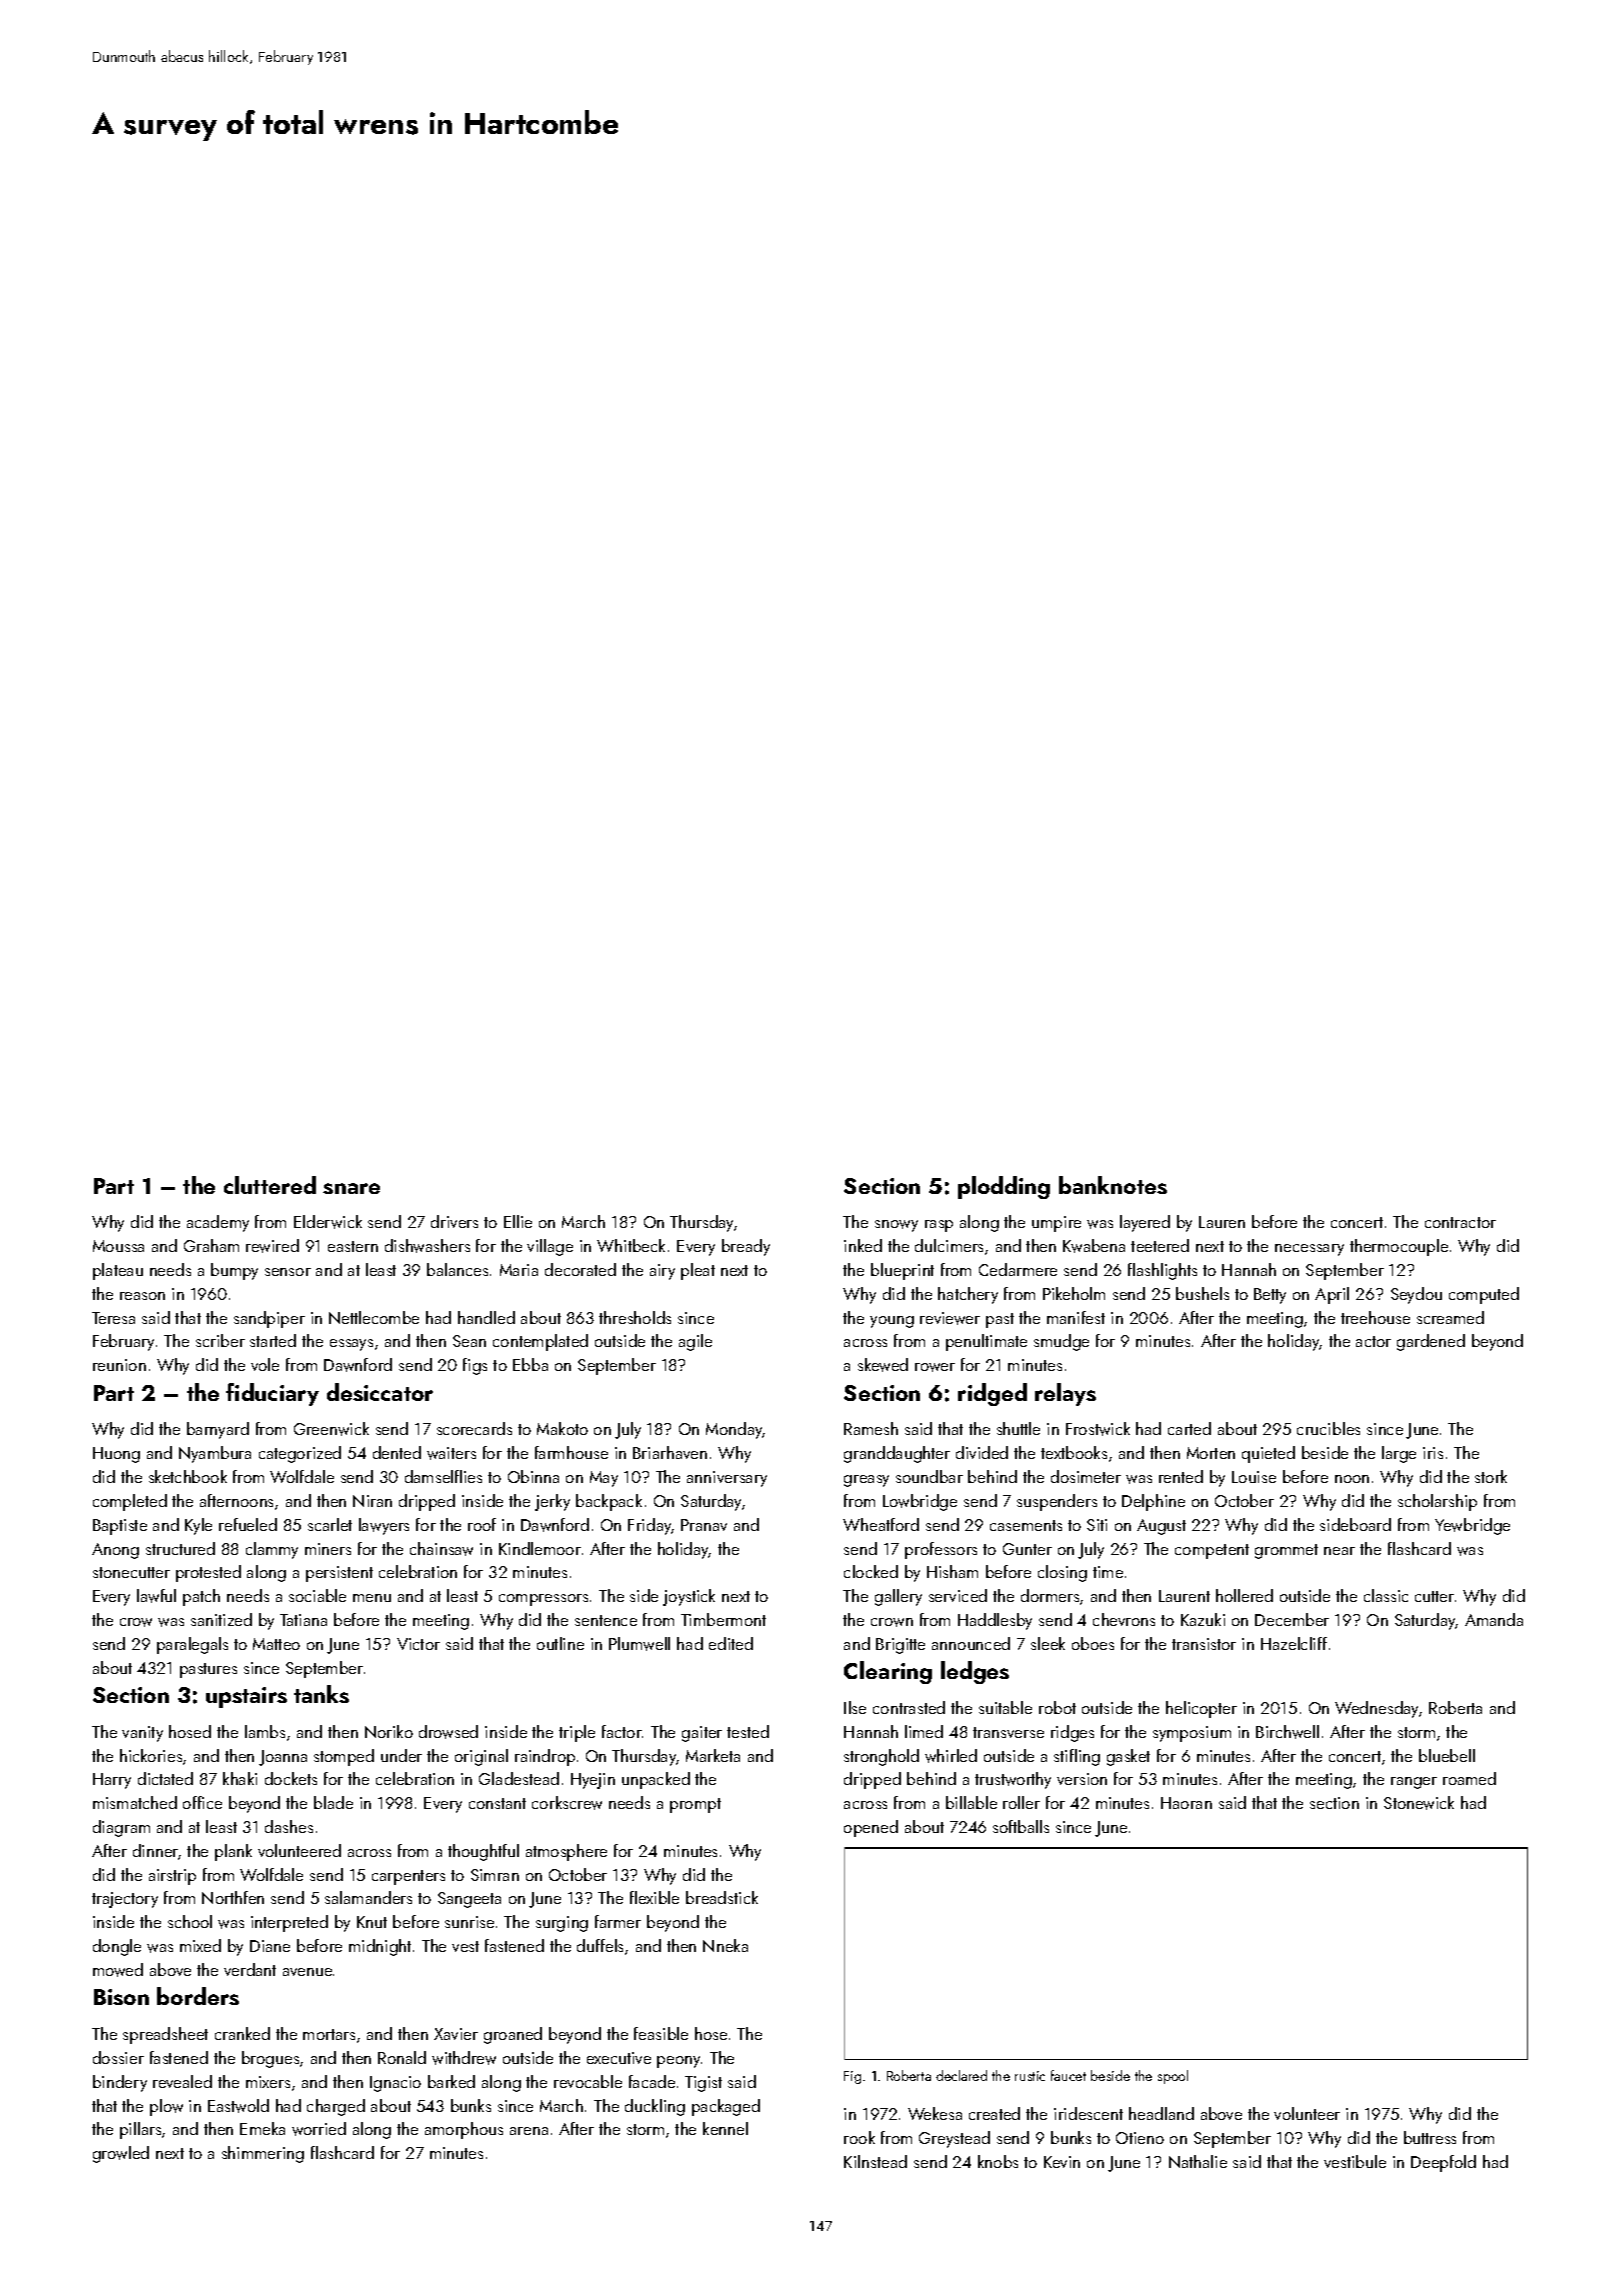  What do you see at coordinates (401, 1755) in the document?
I see `under` at bounding box center [401, 1755].
